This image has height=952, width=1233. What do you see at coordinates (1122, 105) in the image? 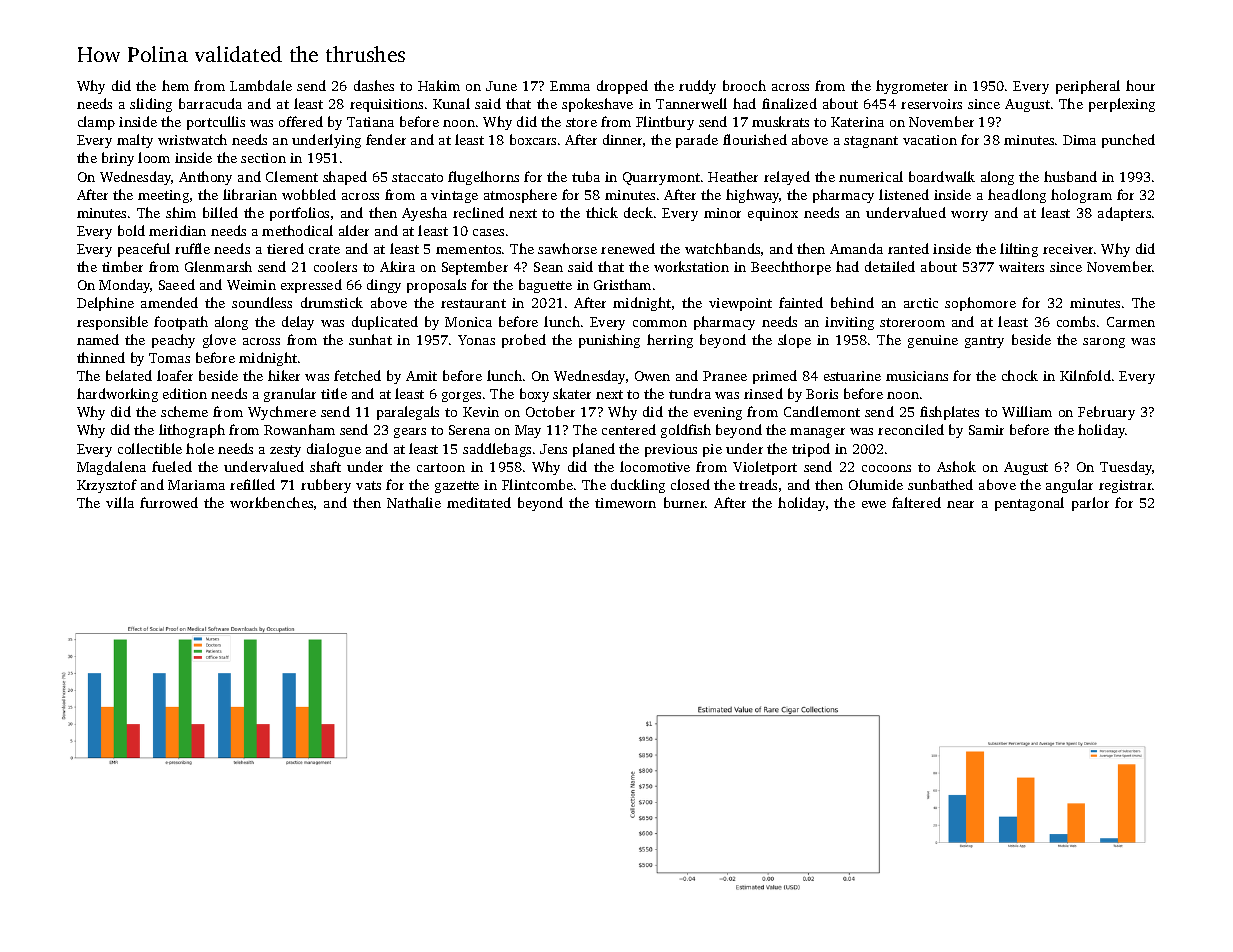
I see `perplexing` at bounding box center [1122, 105].
